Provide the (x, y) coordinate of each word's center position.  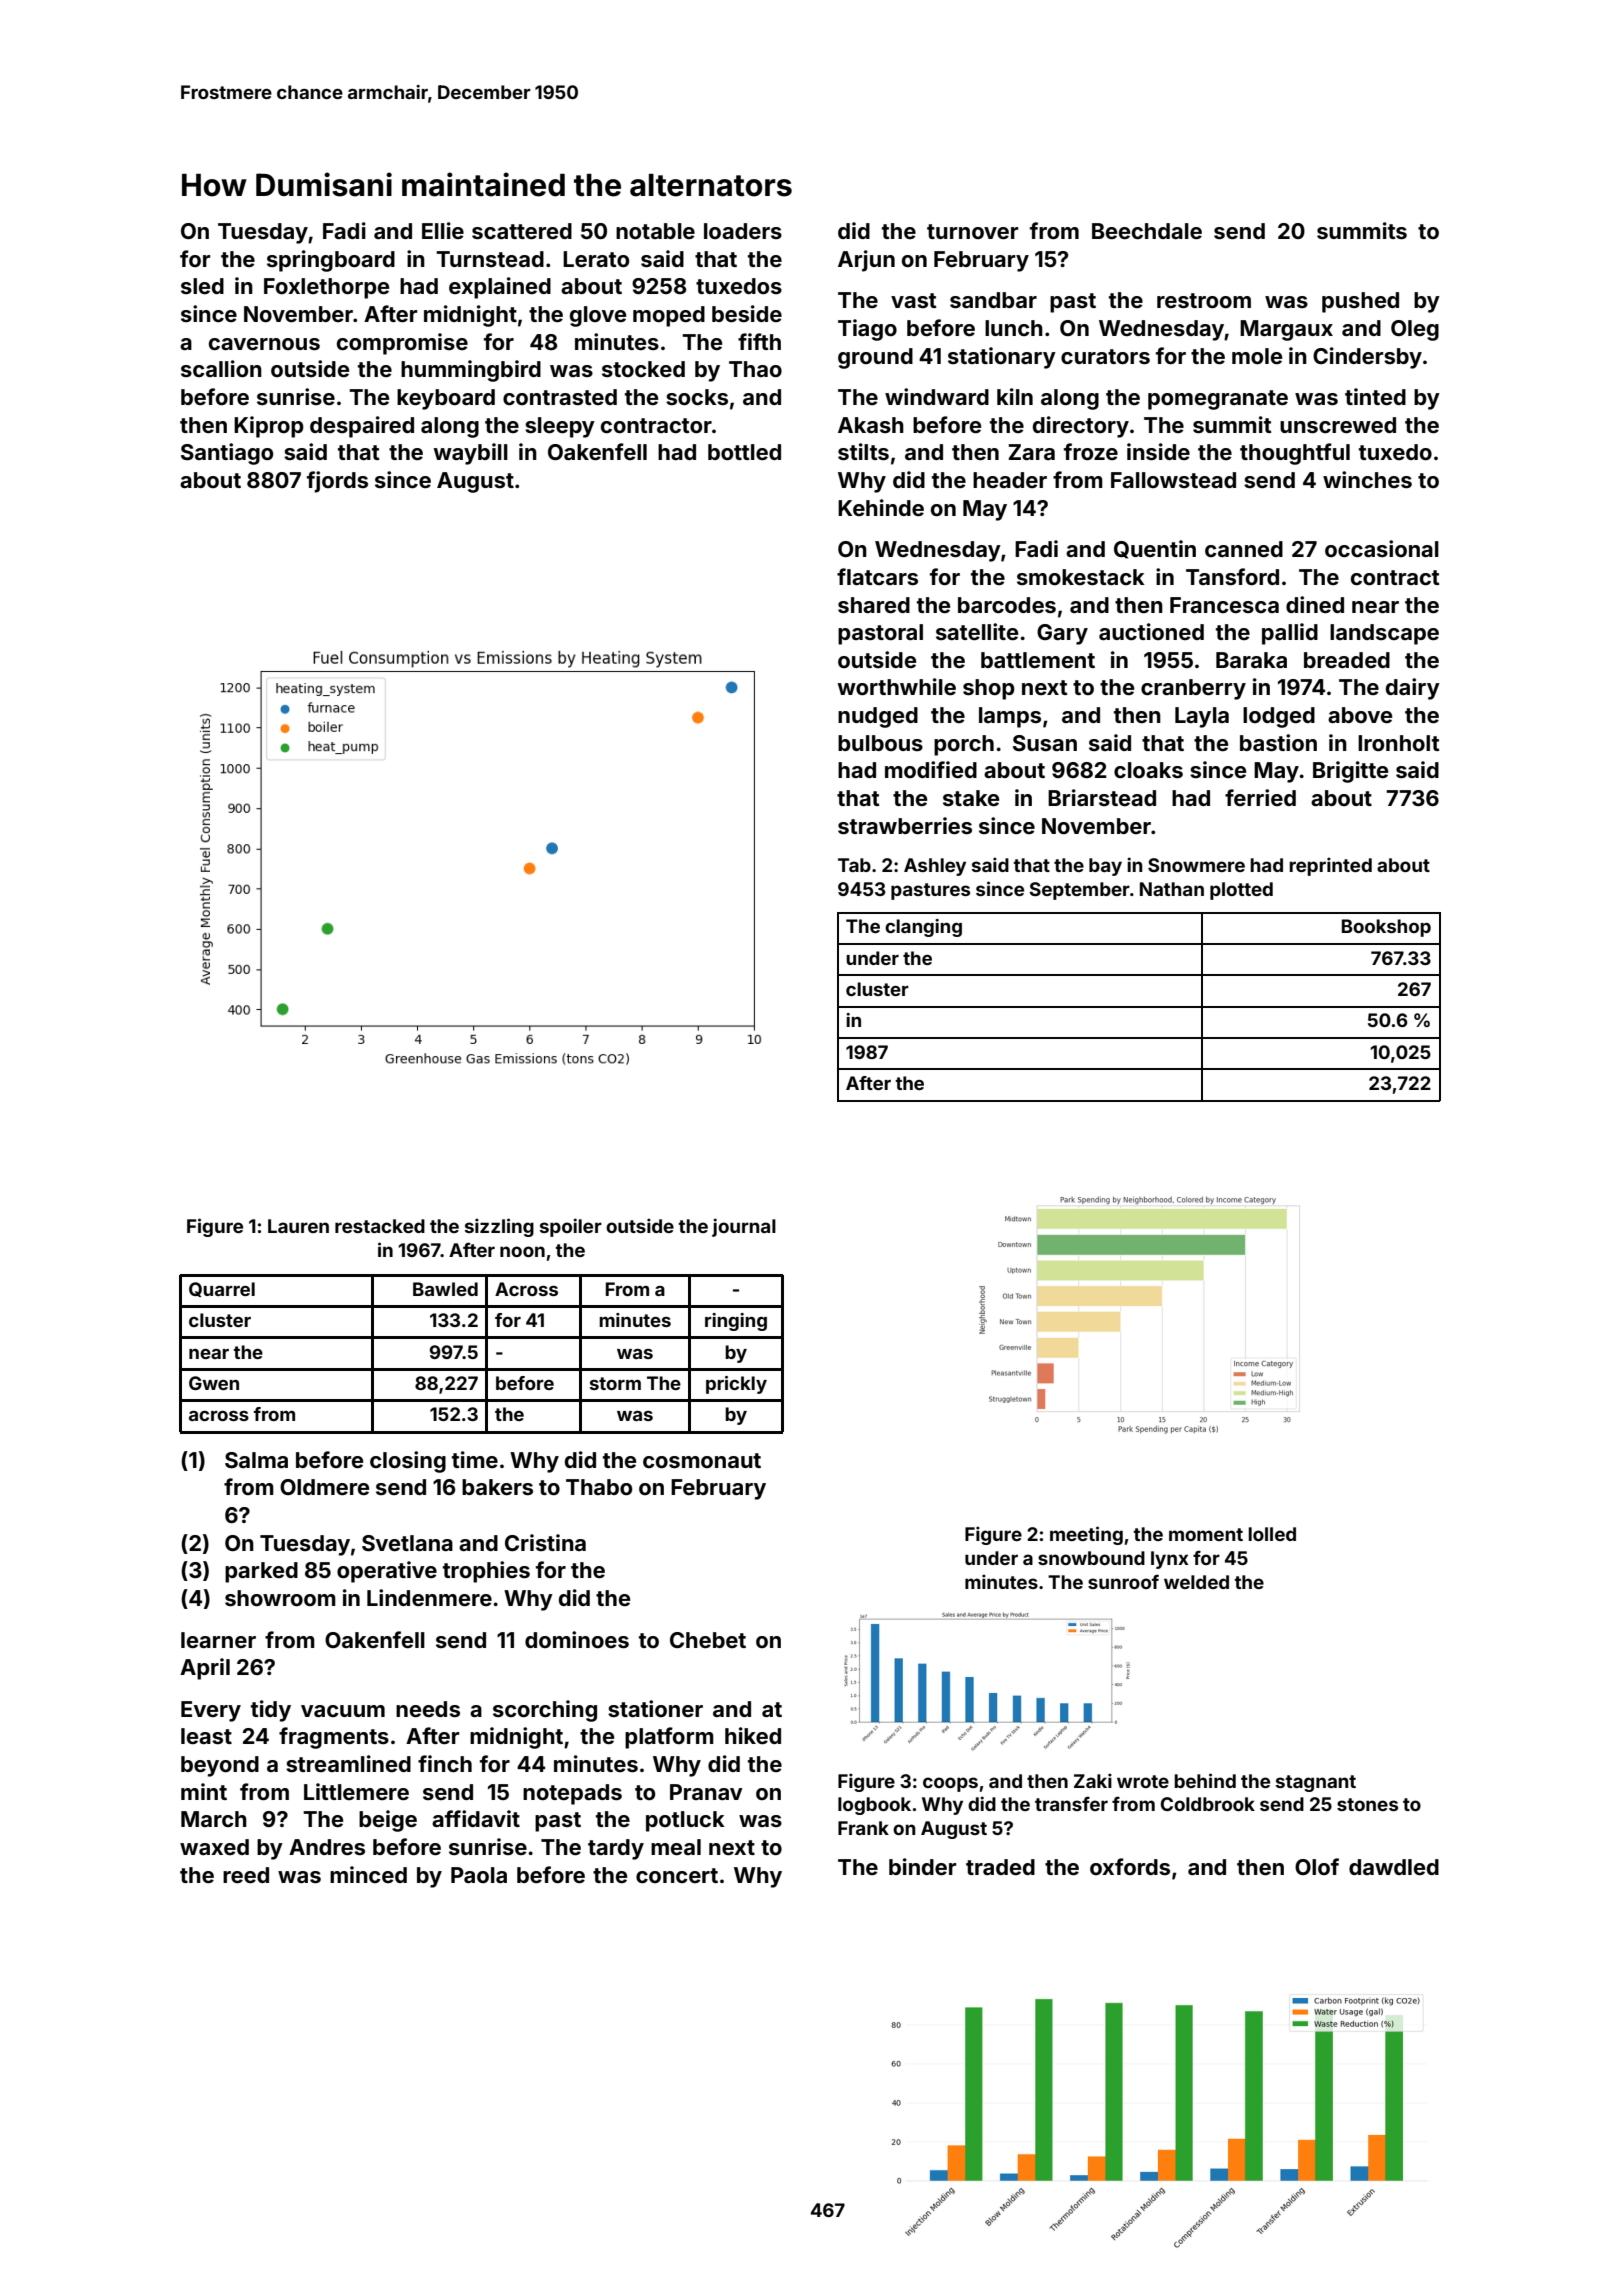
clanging (923, 928)
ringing (736, 1322)
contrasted (560, 397)
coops (950, 1784)
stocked (643, 369)
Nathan (1172, 889)
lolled (1272, 1534)
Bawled (445, 1289)
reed (246, 1875)
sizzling (499, 1227)
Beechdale (1147, 231)
